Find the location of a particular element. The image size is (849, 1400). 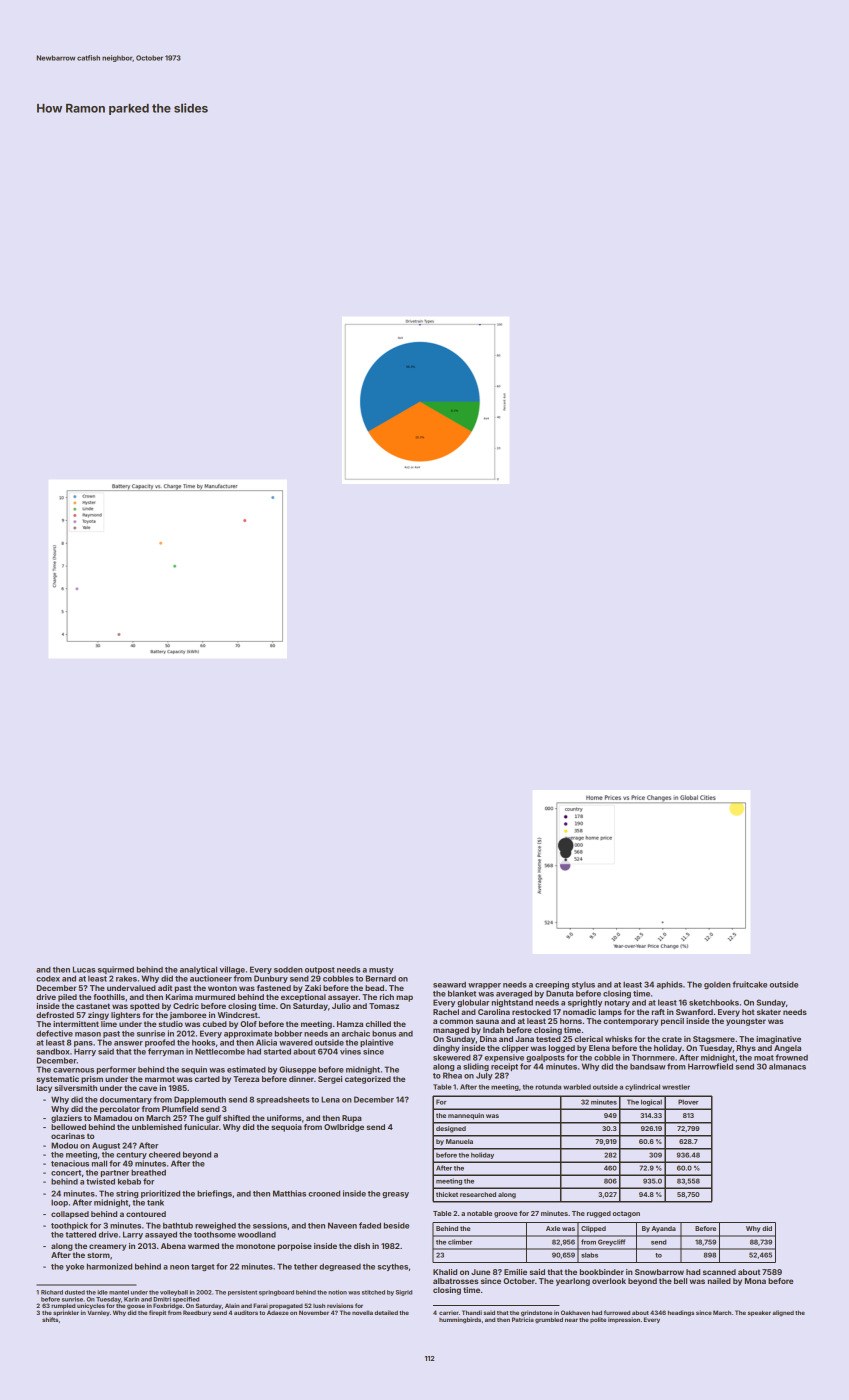

toothsome is located at coordinates (215, 1234).
